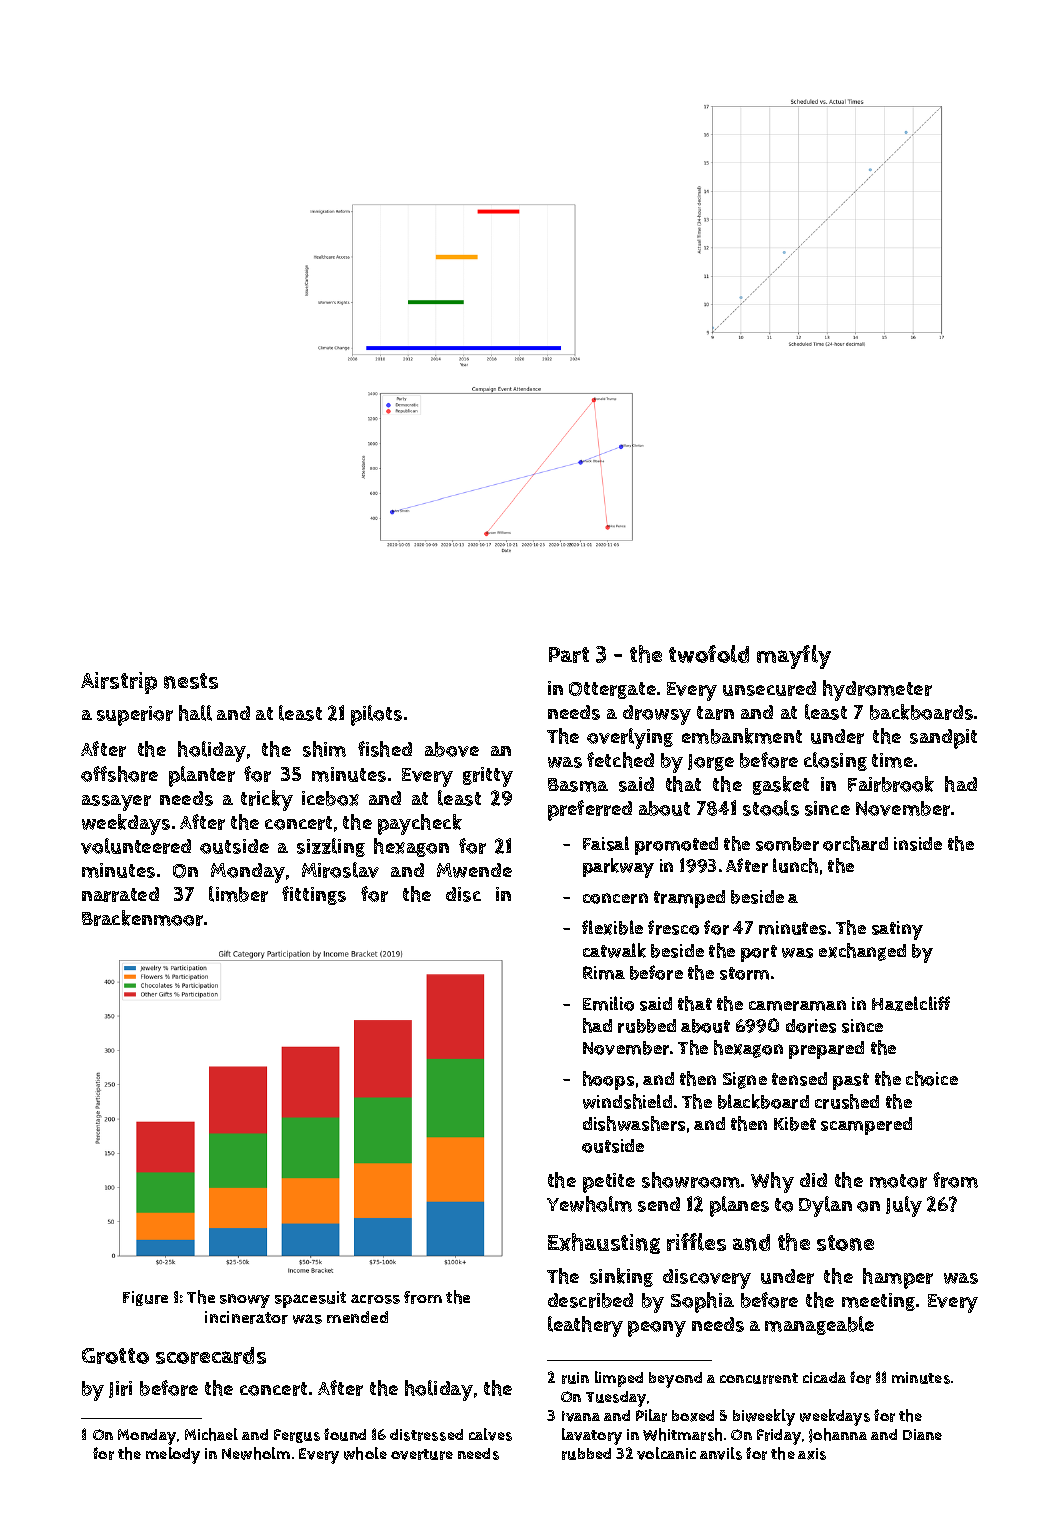 The image size is (1060, 1535). I want to click on Brackenmoor, so click(142, 918).
